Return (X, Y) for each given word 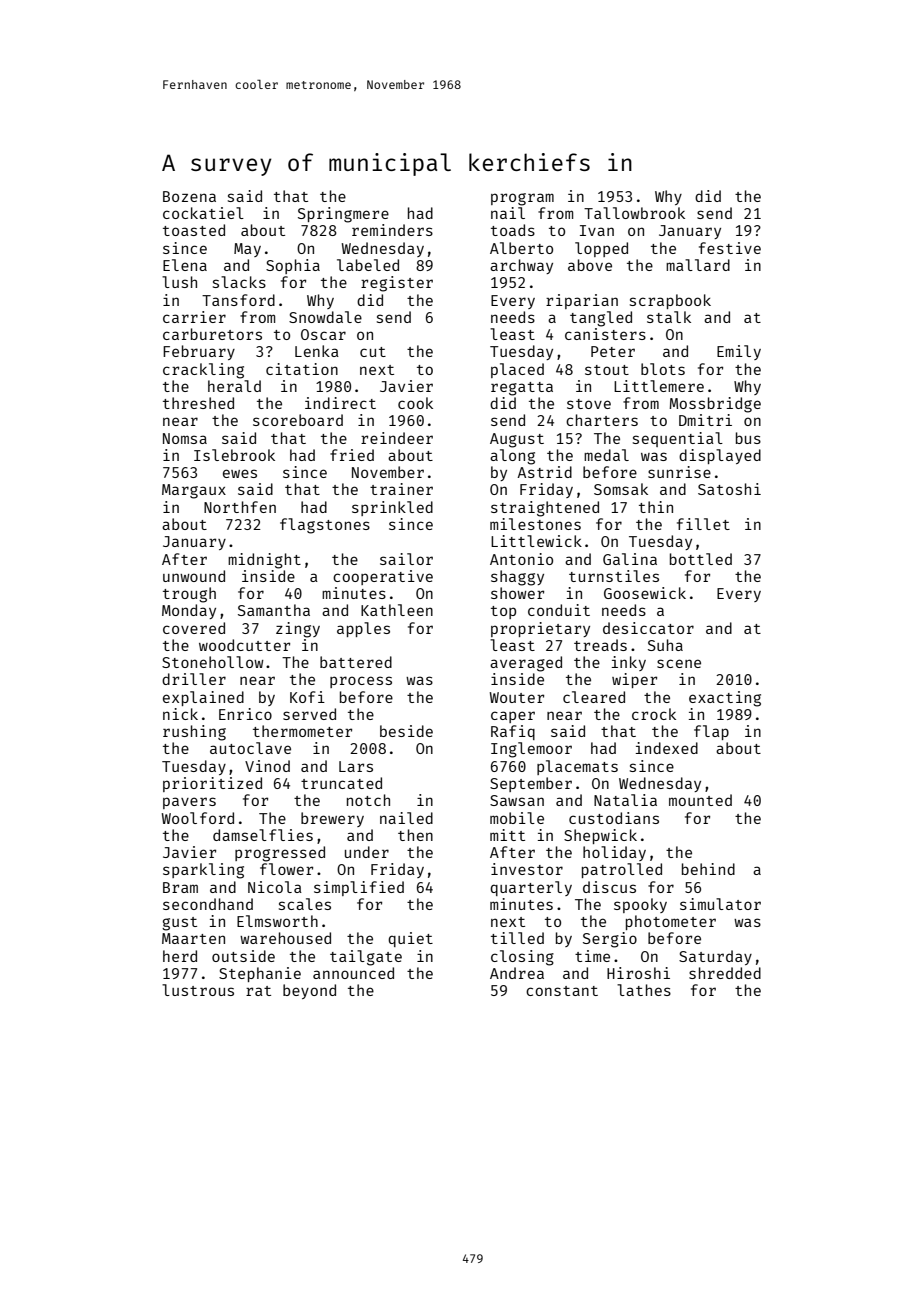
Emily (739, 352)
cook (415, 403)
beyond (309, 991)
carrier (194, 317)
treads (600, 645)
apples (363, 629)
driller (194, 679)
